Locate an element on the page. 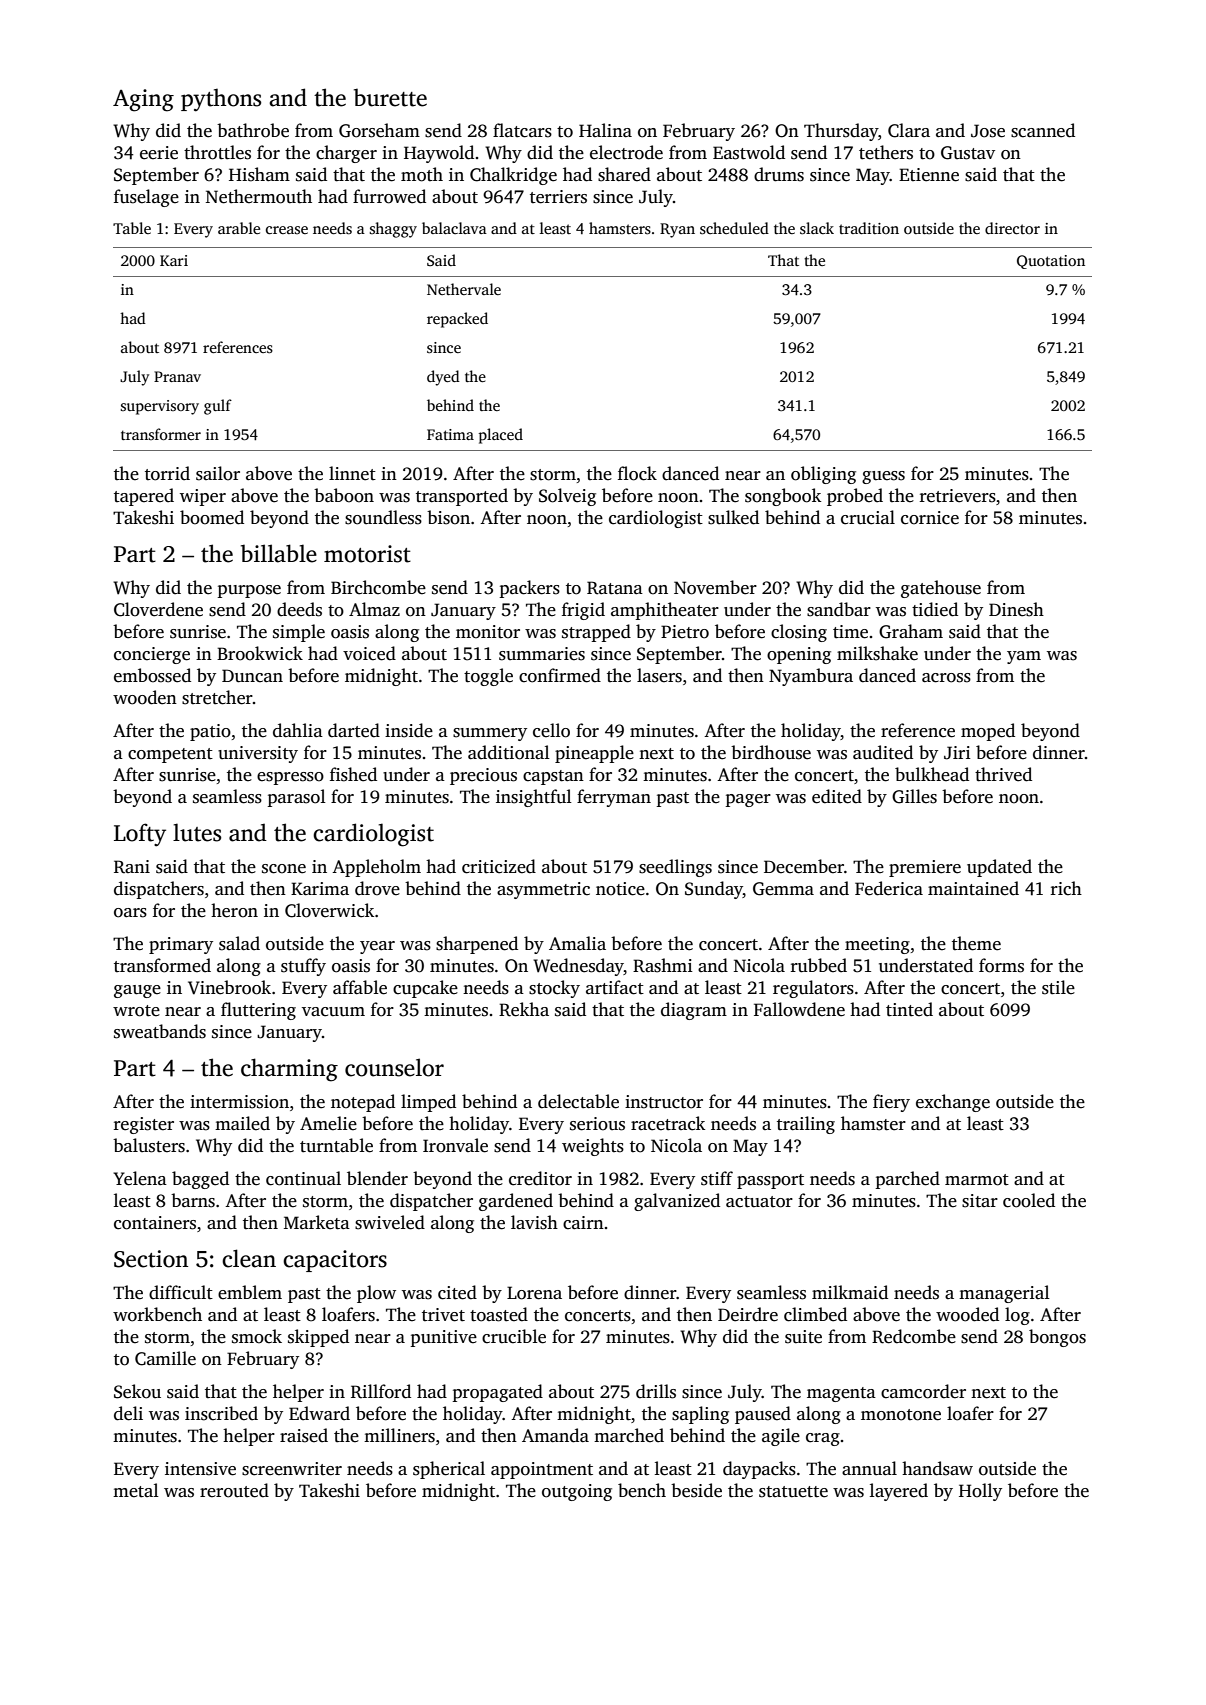  crucial is located at coordinates (868, 517).
